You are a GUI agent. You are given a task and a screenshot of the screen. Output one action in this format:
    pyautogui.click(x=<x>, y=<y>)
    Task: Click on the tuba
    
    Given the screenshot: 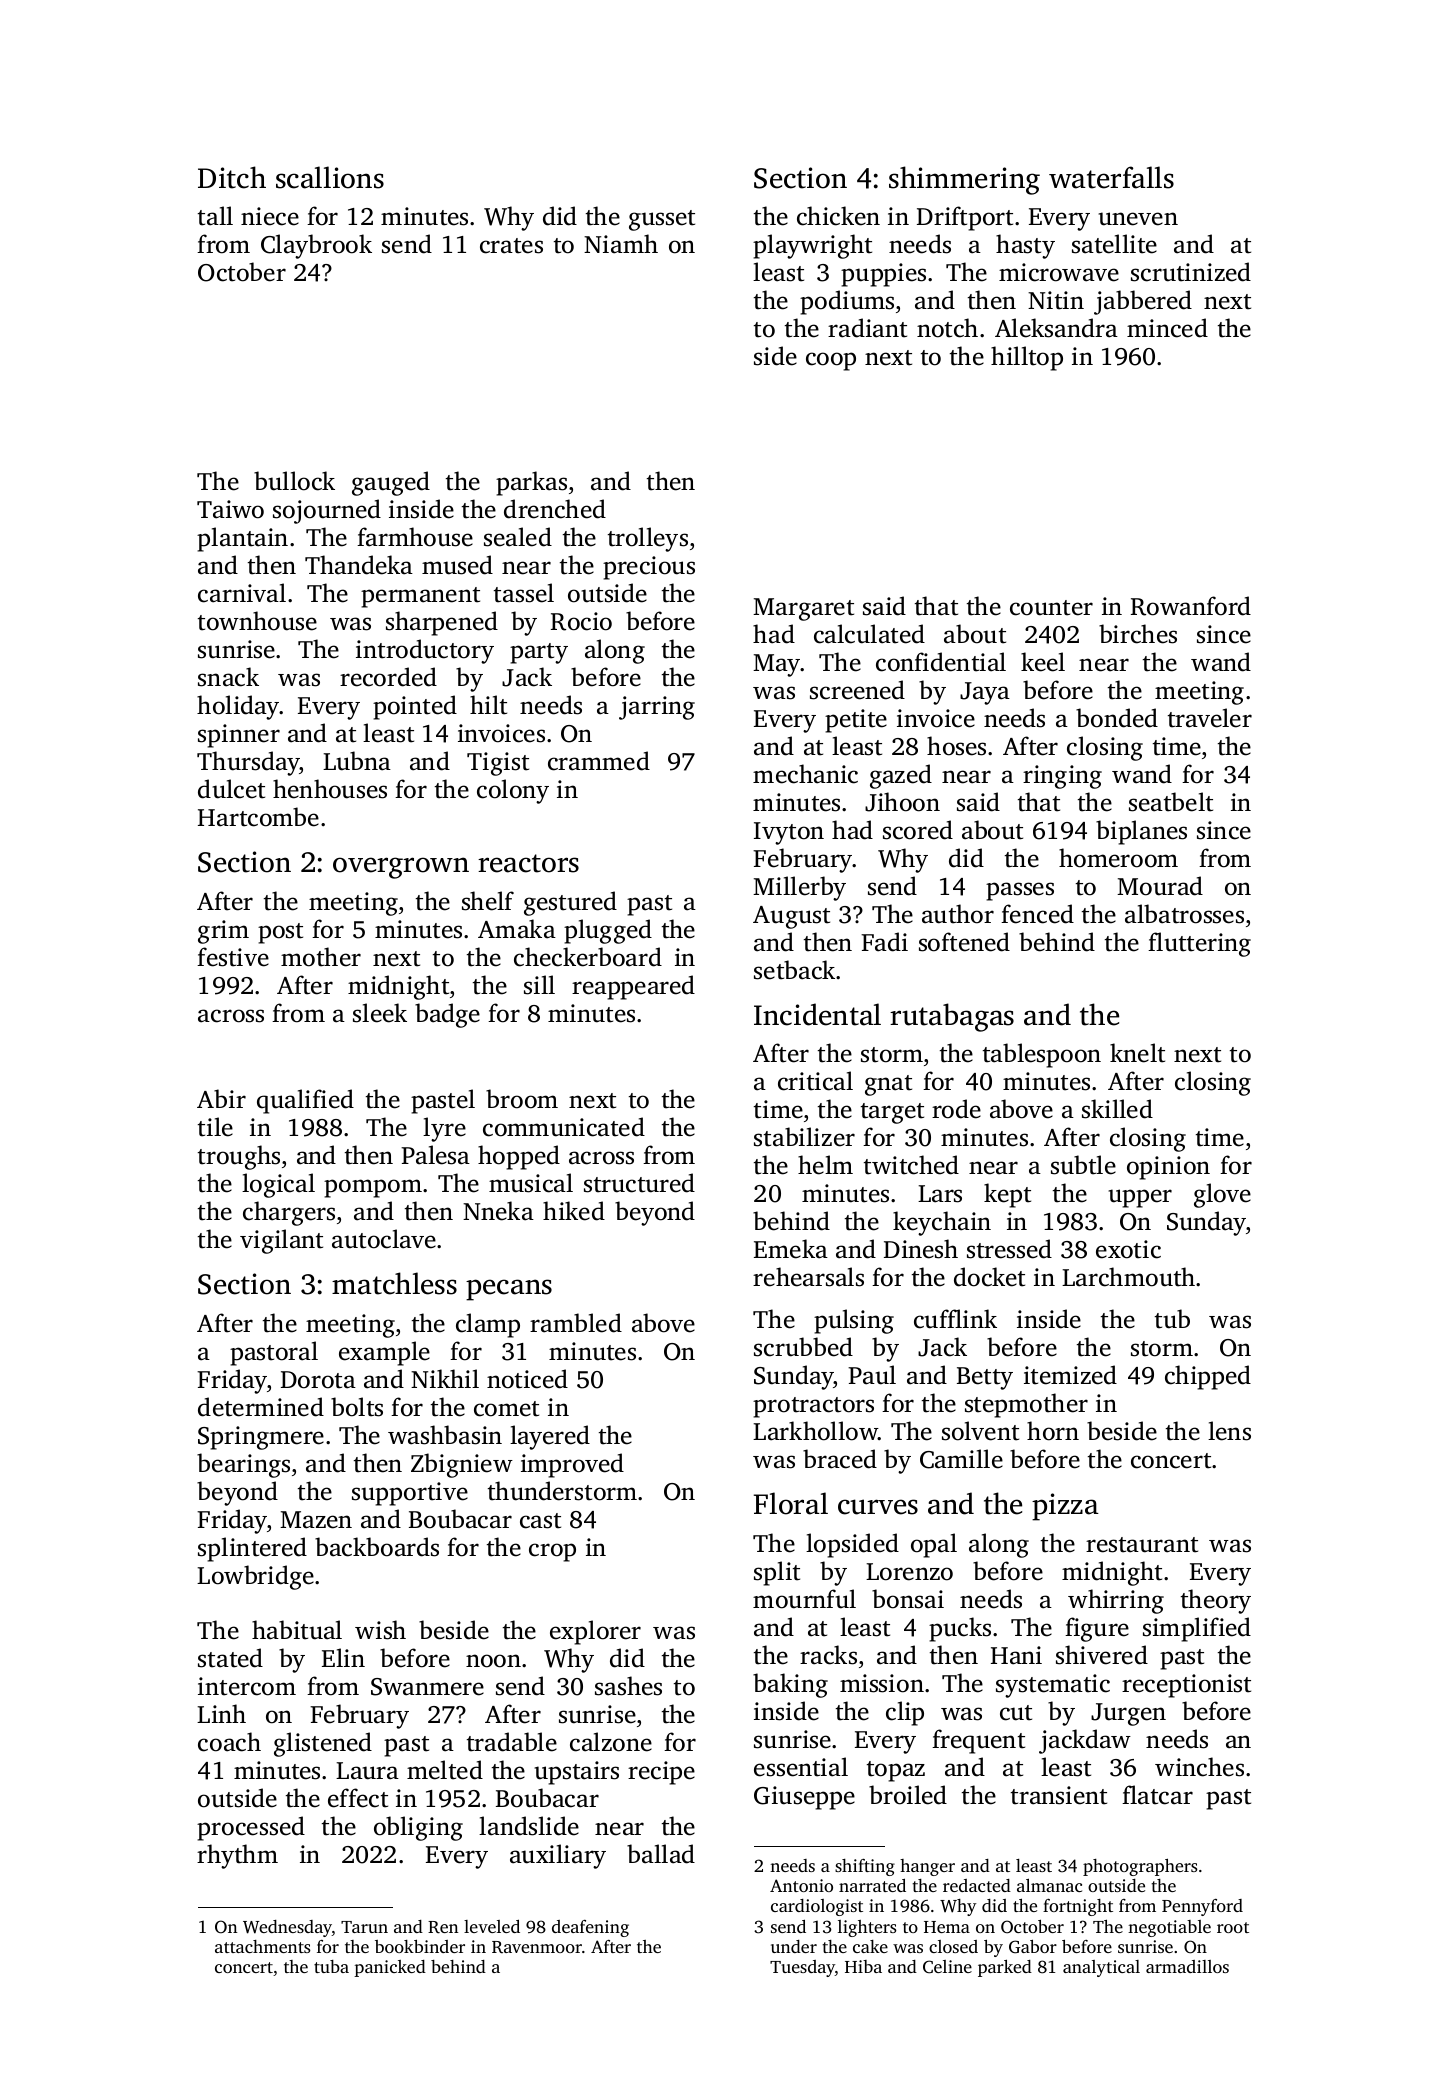 What is the action you would take?
    pyautogui.click(x=331, y=1966)
